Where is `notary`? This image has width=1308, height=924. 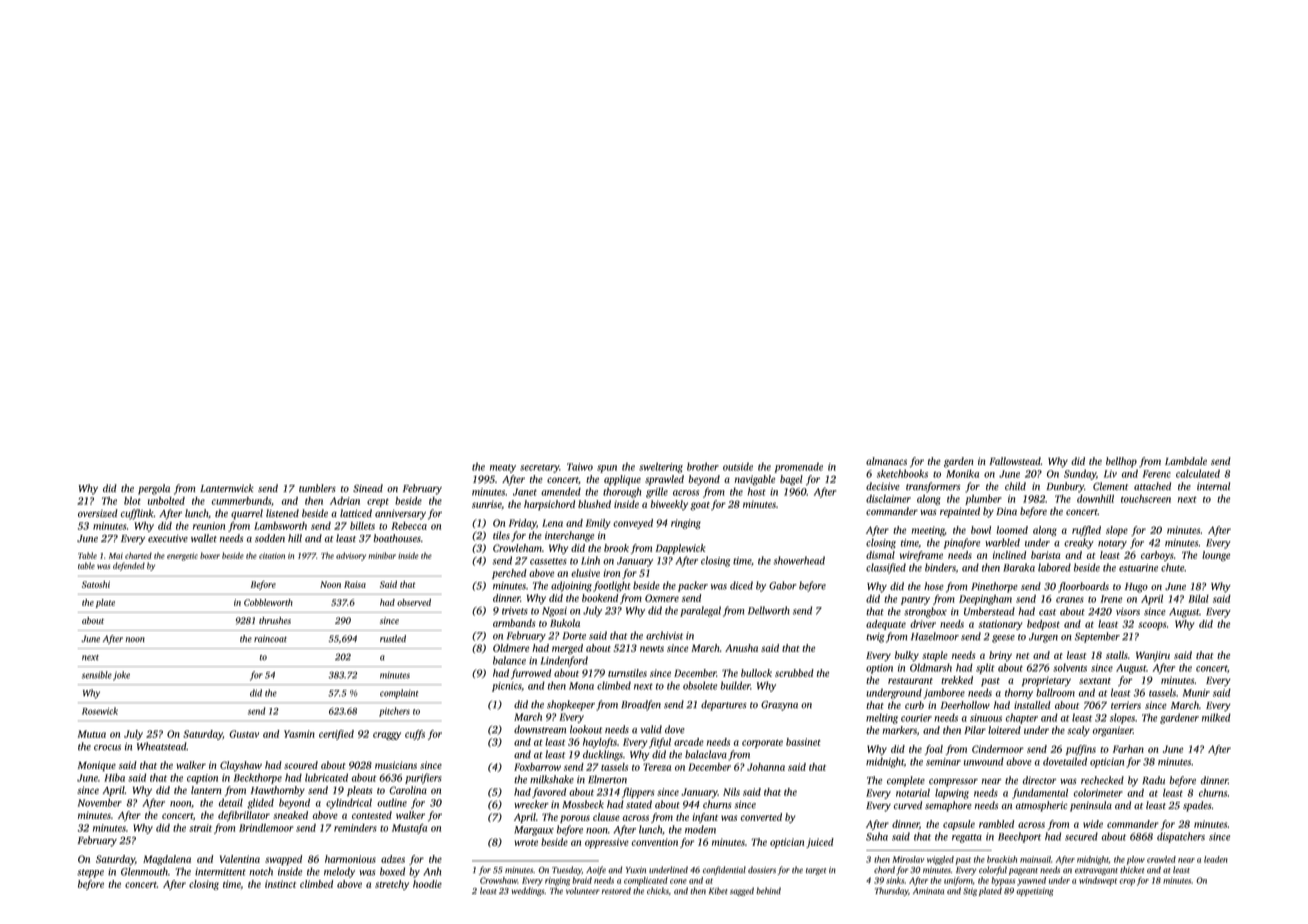
notary is located at coordinates (1112, 544).
